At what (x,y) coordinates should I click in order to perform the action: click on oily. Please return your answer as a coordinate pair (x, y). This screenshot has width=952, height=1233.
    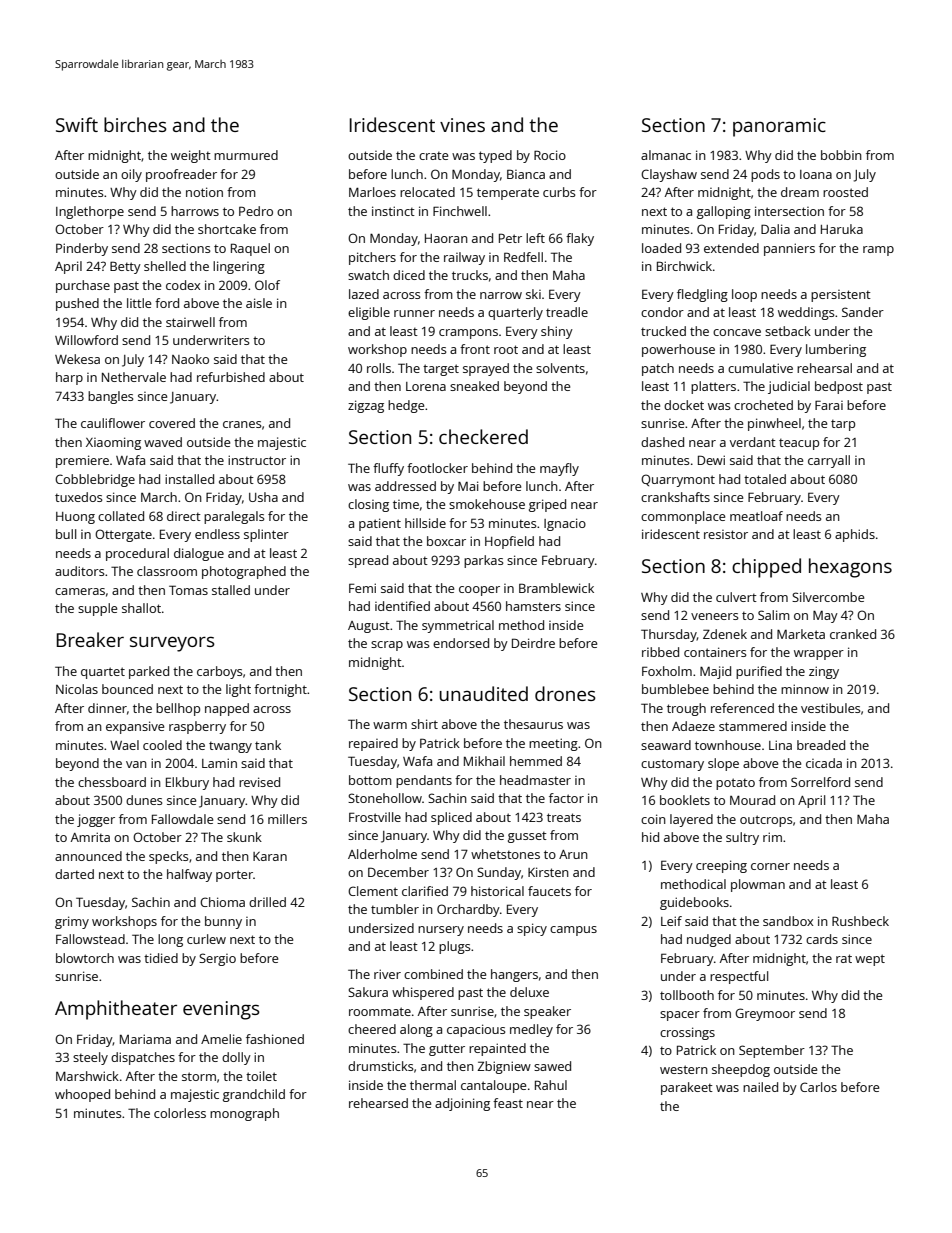
    Looking at the image, I should click on (131, 175).
